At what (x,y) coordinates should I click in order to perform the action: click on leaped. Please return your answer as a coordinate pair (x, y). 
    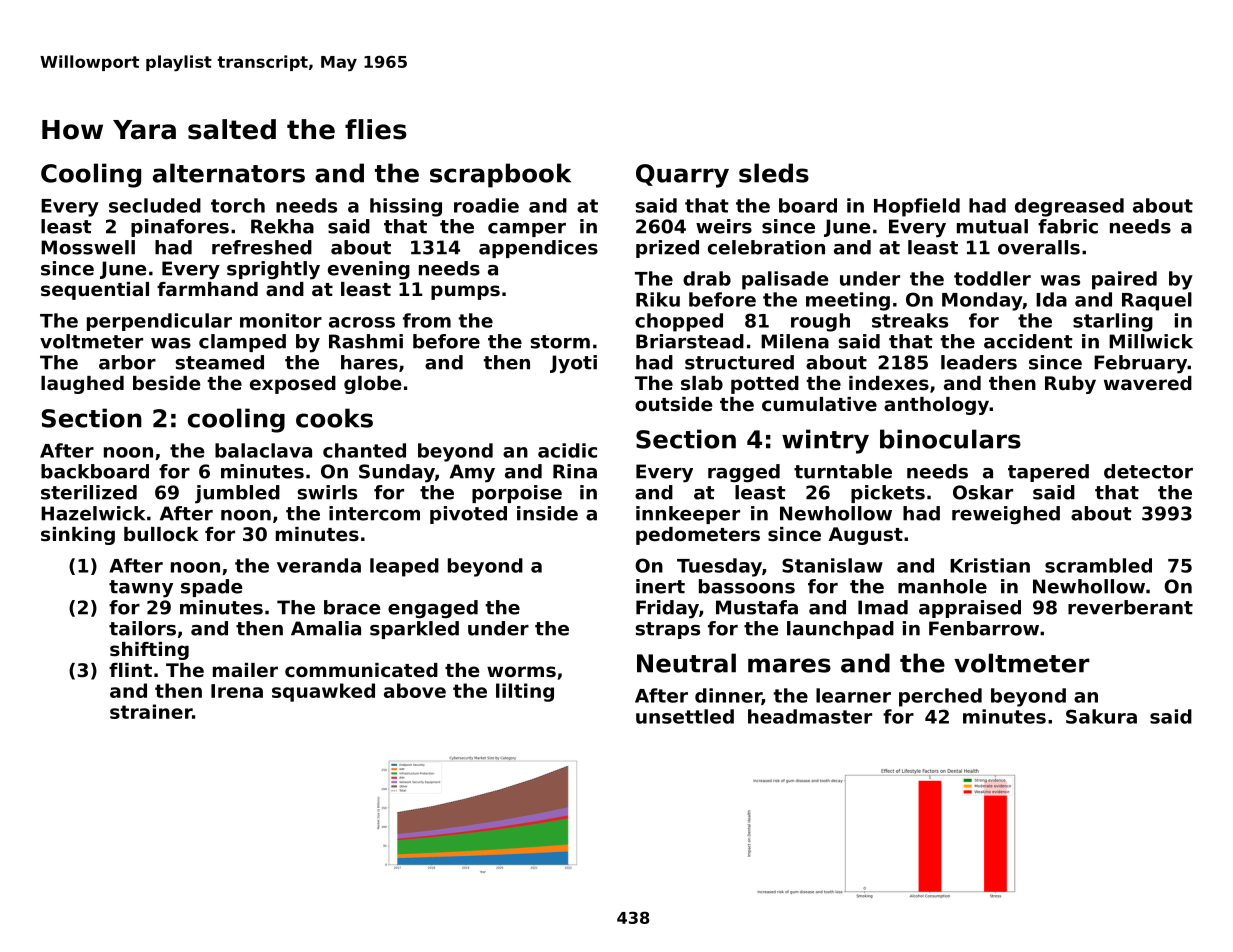
    Looking at the image, I should click on (404, 567).
